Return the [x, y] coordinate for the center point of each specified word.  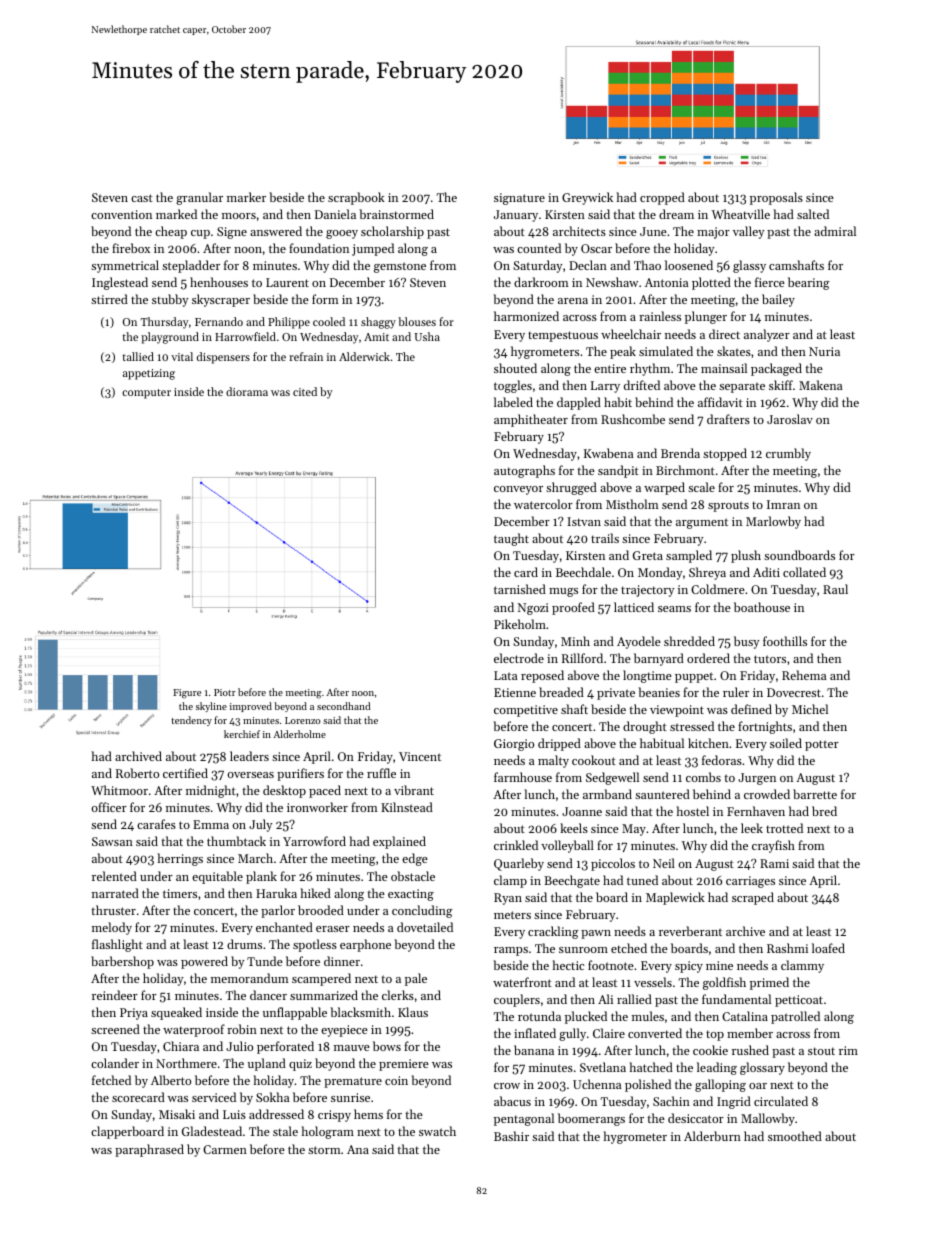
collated [804, 572]
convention [121, 214]
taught [511, 539]
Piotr [225, 692]
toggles [513, 386]
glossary [762, 1068]
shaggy [378, 323]
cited [305, 391]
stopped [725, 454]
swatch [437, 1131]
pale [416, 979]
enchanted [284, 927]
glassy [749, 266]
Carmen [225, 1149]
